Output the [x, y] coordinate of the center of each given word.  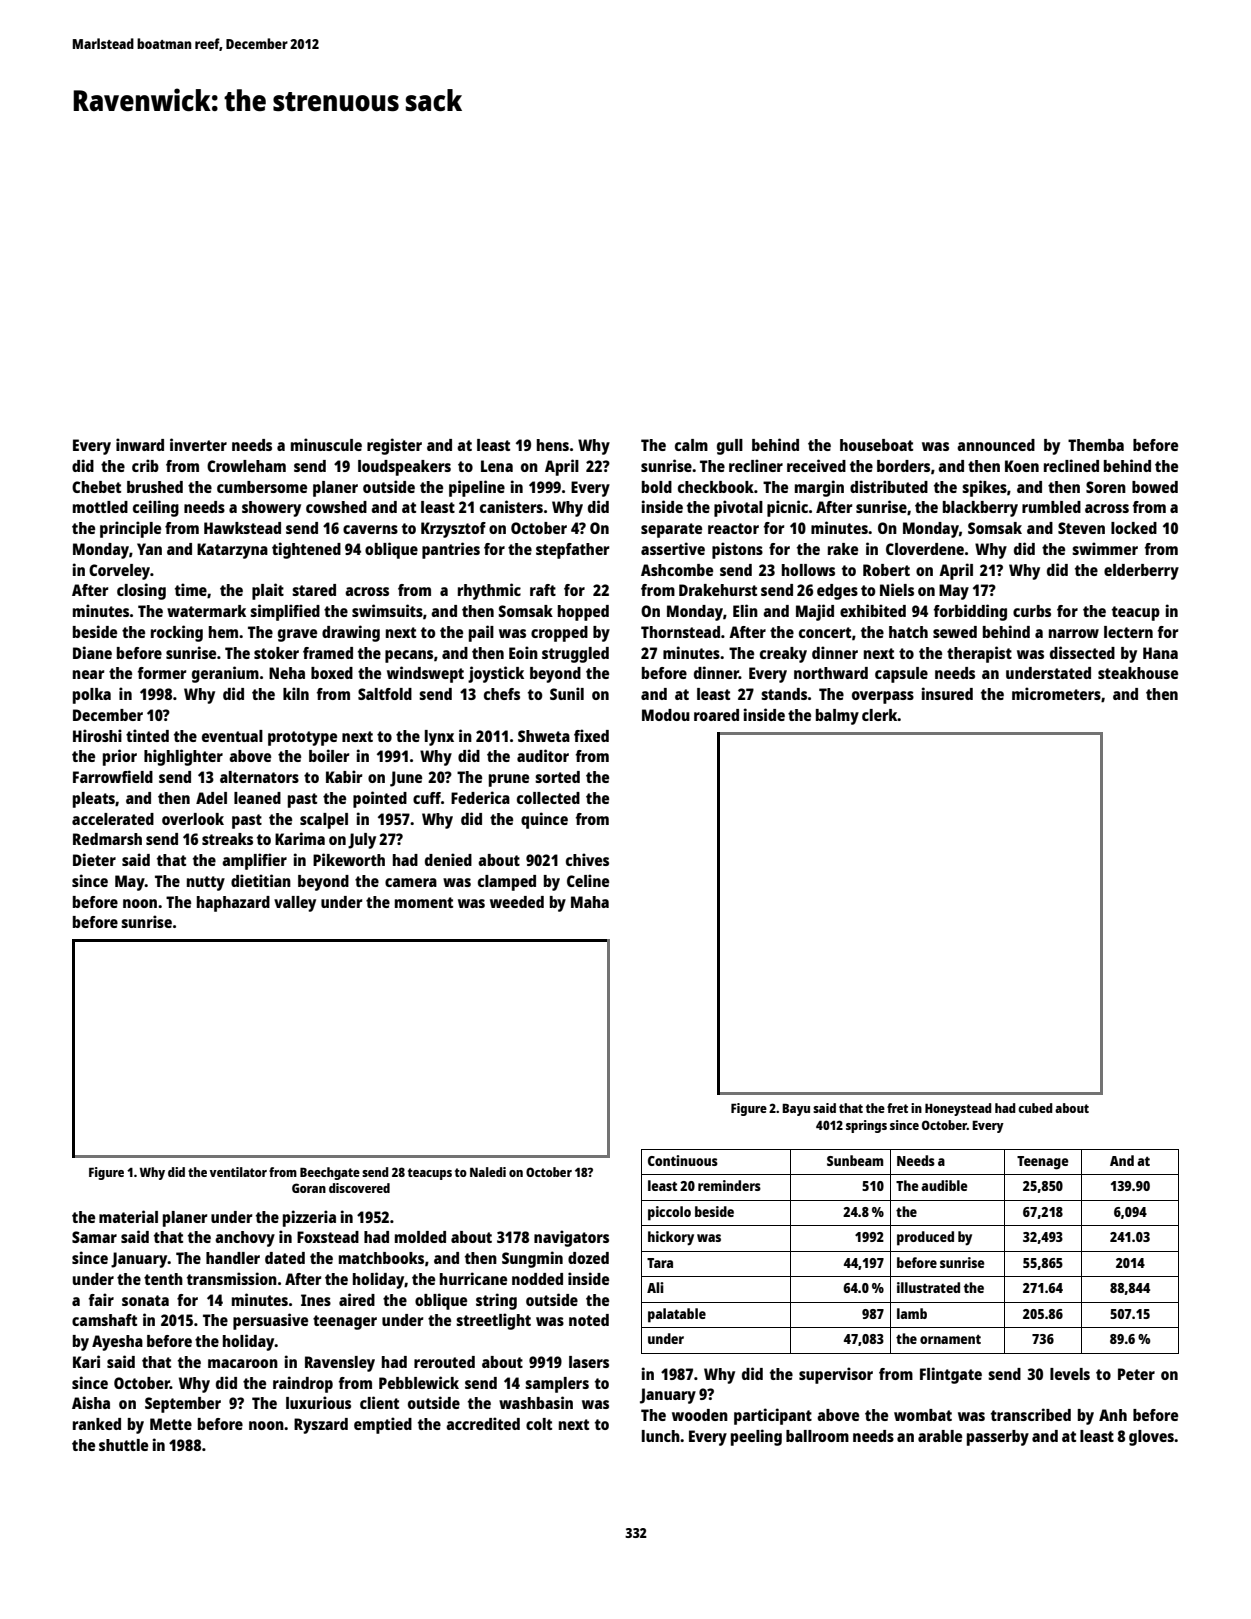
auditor [543, 755]
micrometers [1056, 693]
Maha [590, 902]
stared [314, 590]
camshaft [104, 1320]
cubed [1035, 1108]
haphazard [233, 904]
